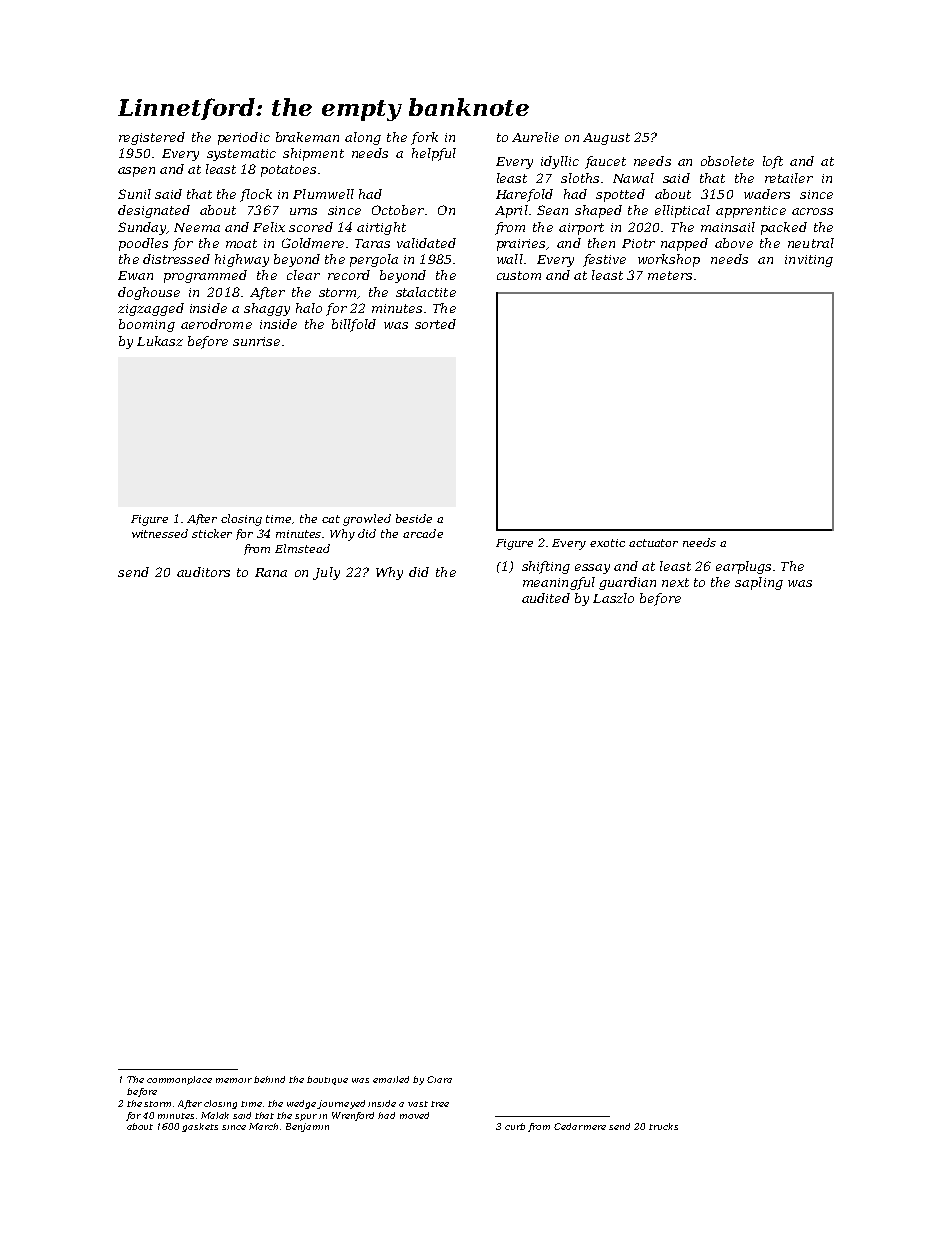  What do you see at coordinates (535, 137) in the page?
I see `Aurelie` at bounding box center [535, 137].
